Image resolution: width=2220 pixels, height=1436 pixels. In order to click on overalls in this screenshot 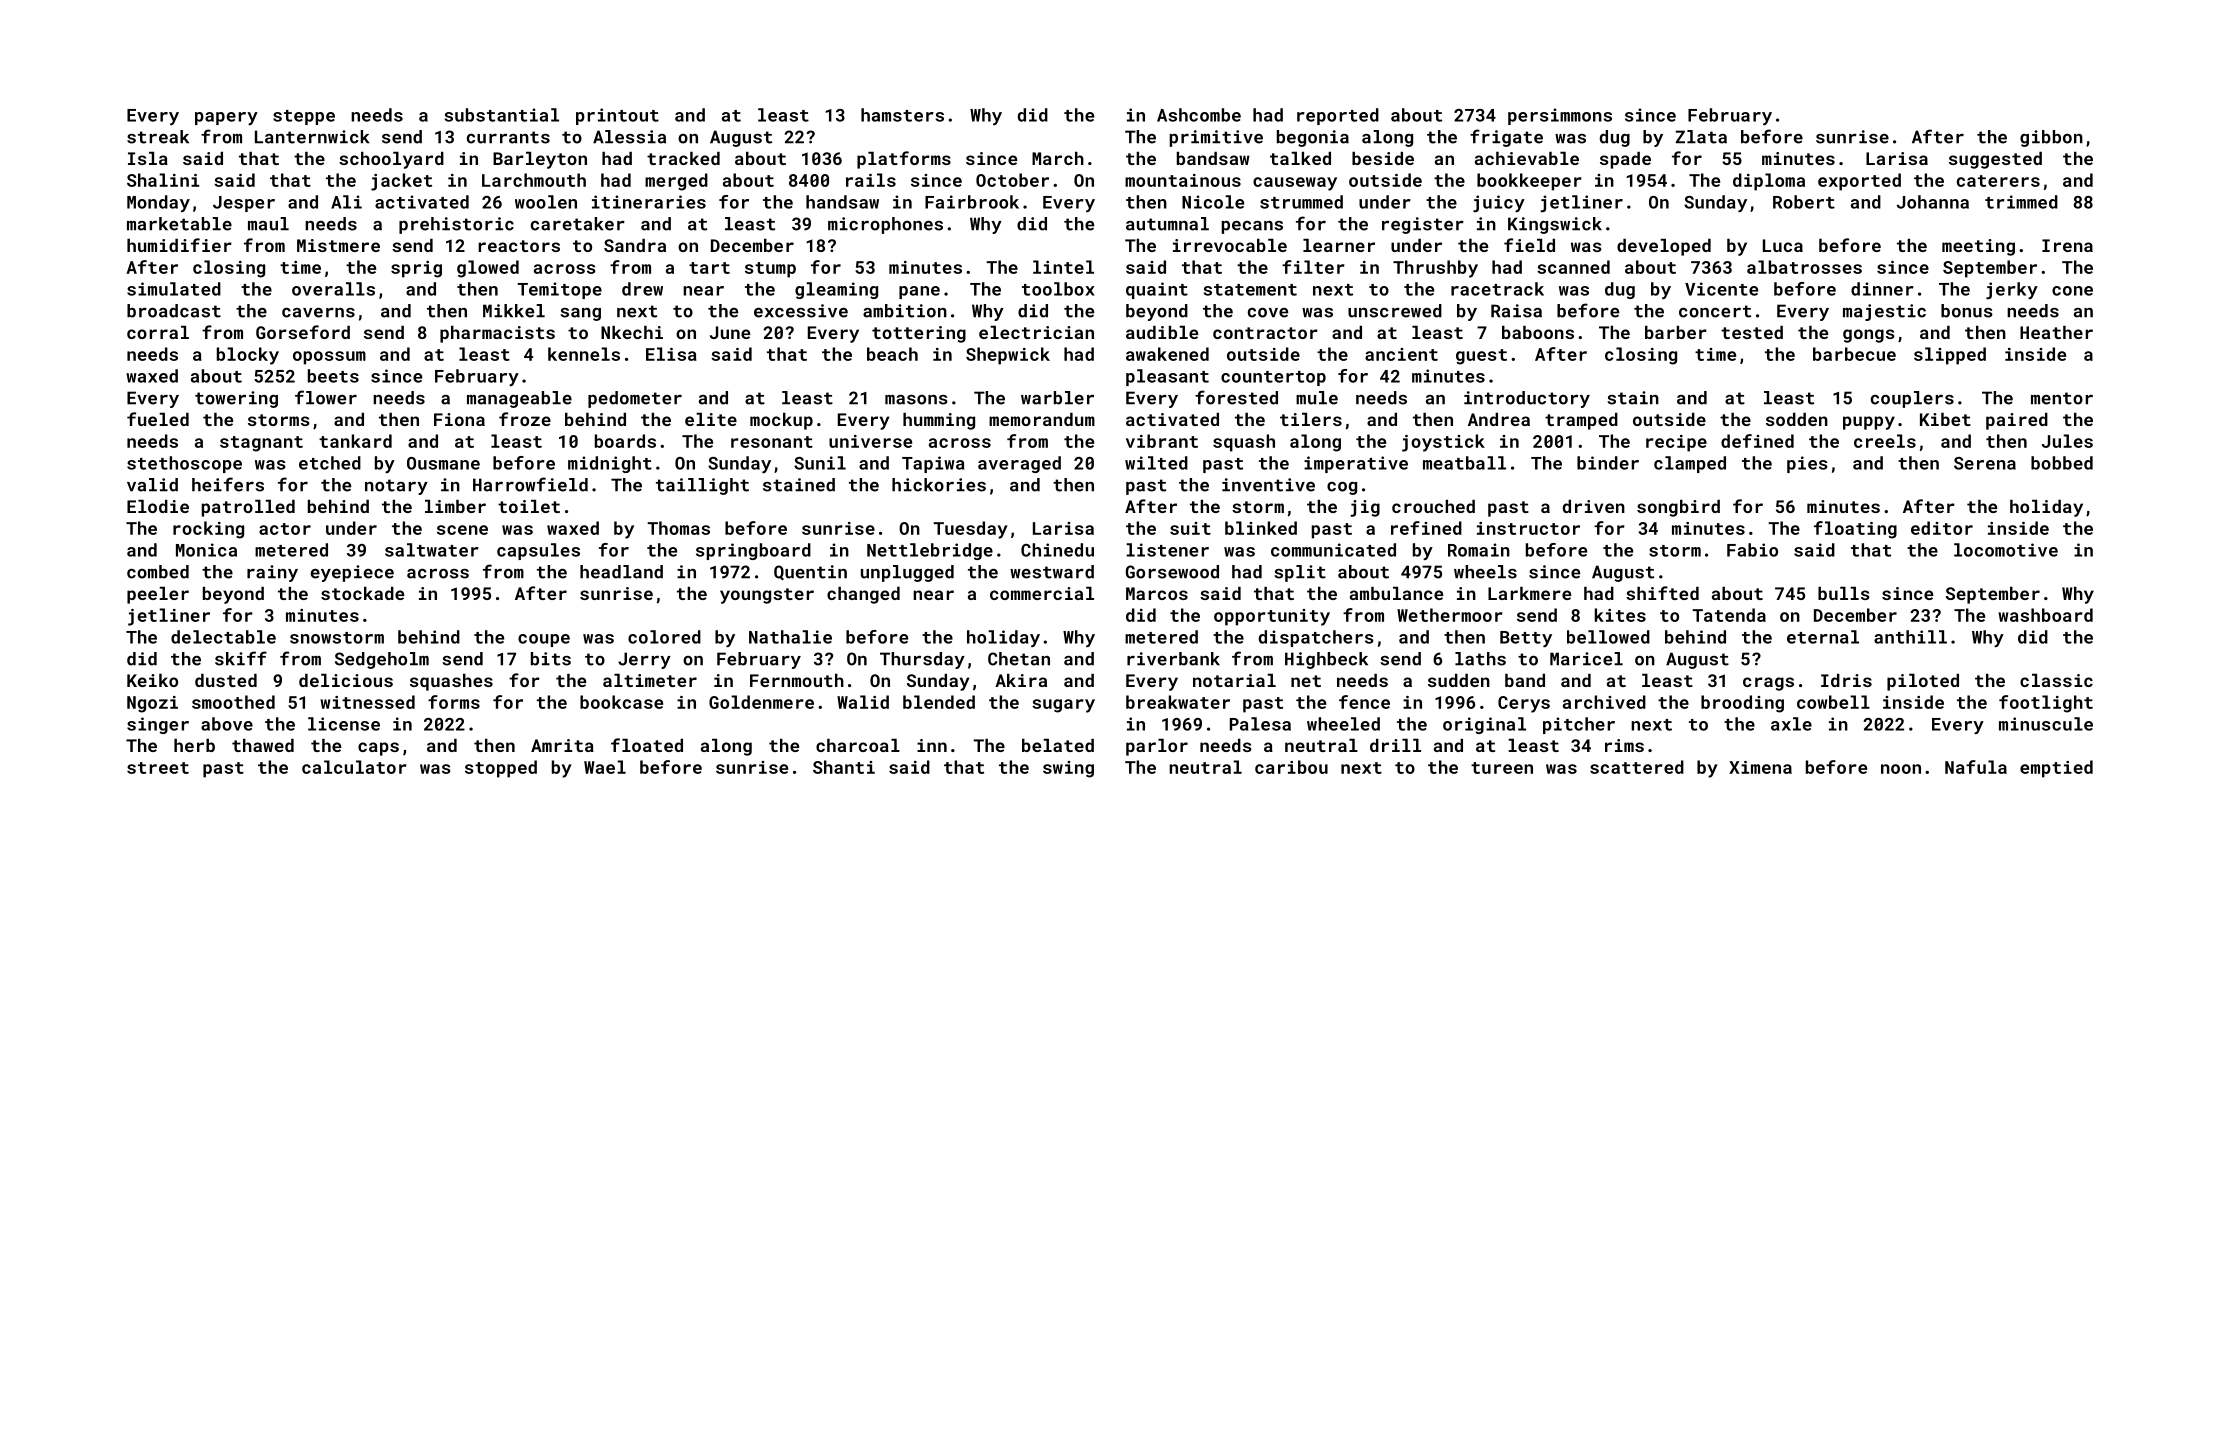, I will do `click(333, 289)`.
